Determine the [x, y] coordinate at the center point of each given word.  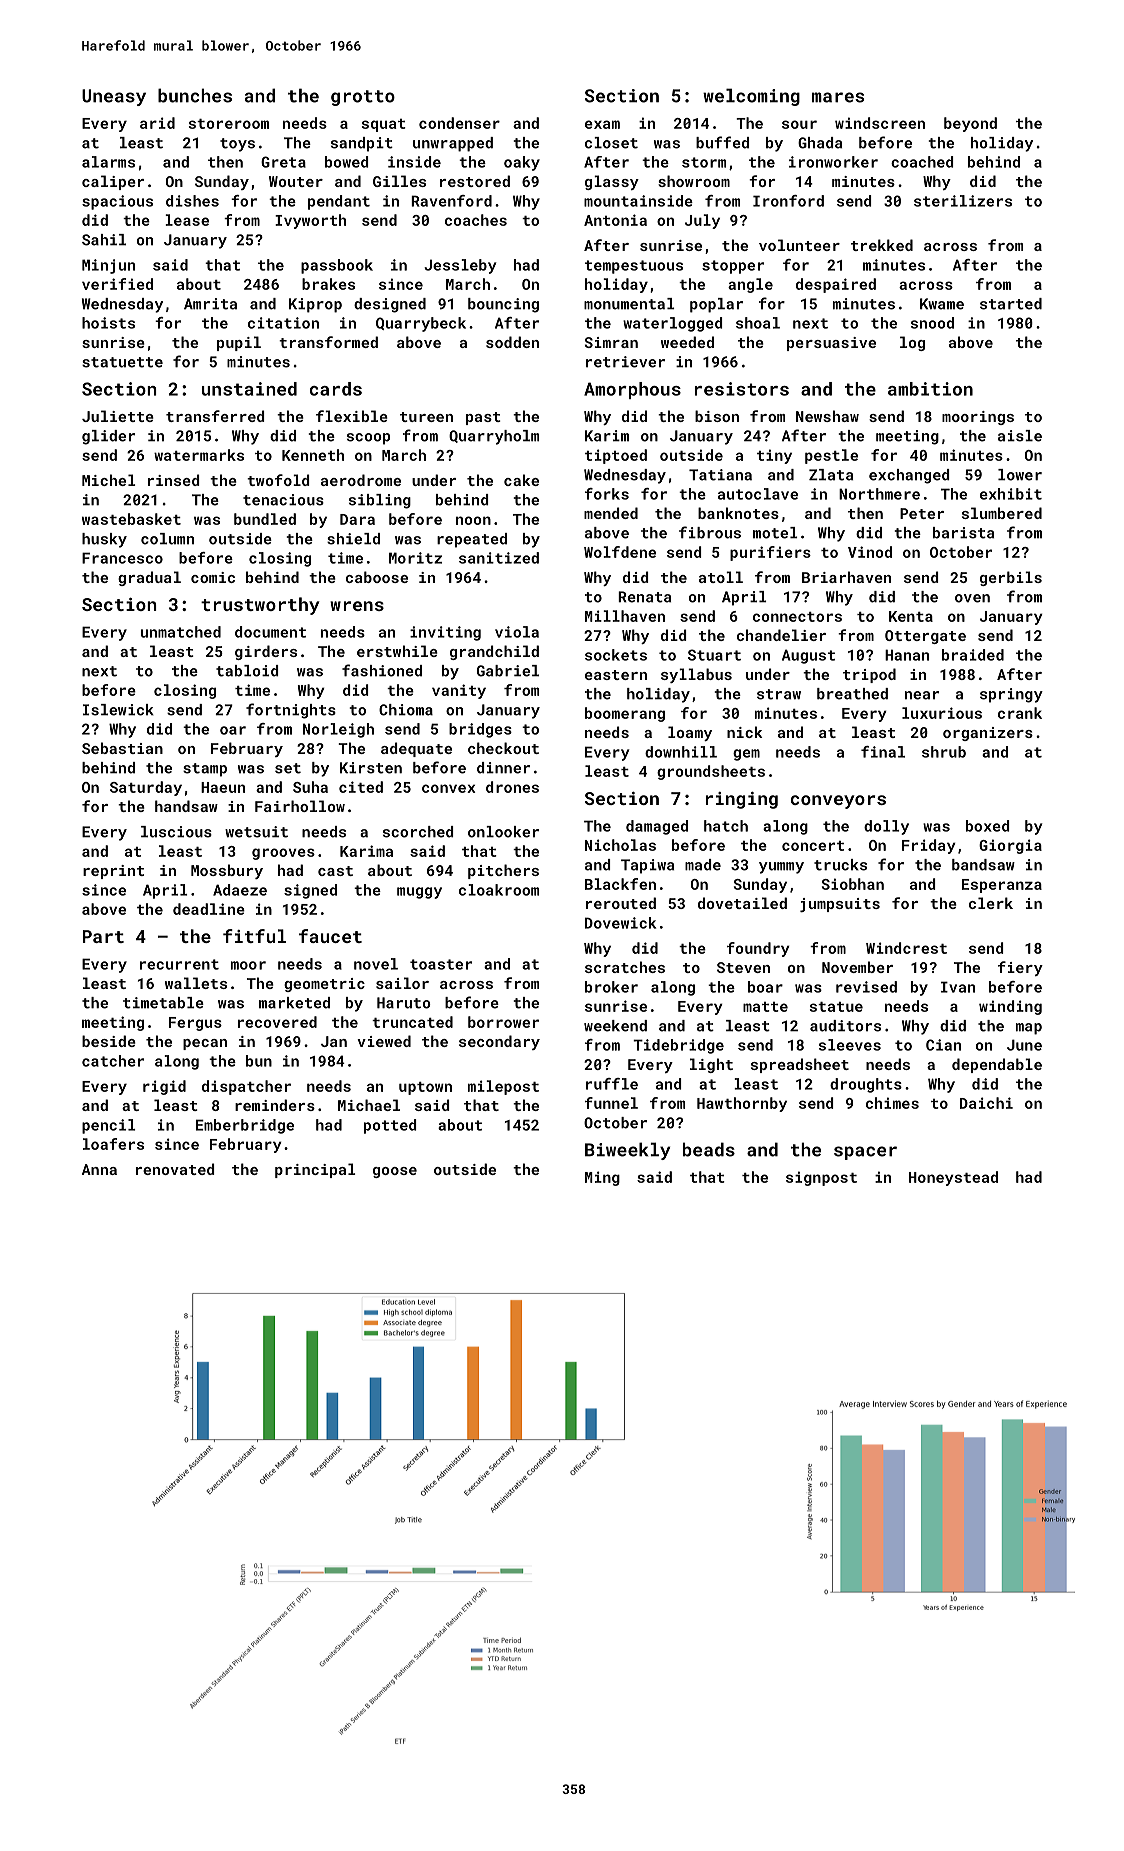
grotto [363, 98]
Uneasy [114, 97]
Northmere [879, 494]
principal [315, 1170]
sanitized [499, 558]
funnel [611, 1103]
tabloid [247, 671]
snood [932, 323]
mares [838, 97]
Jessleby [460, 266]
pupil [239, 343]
